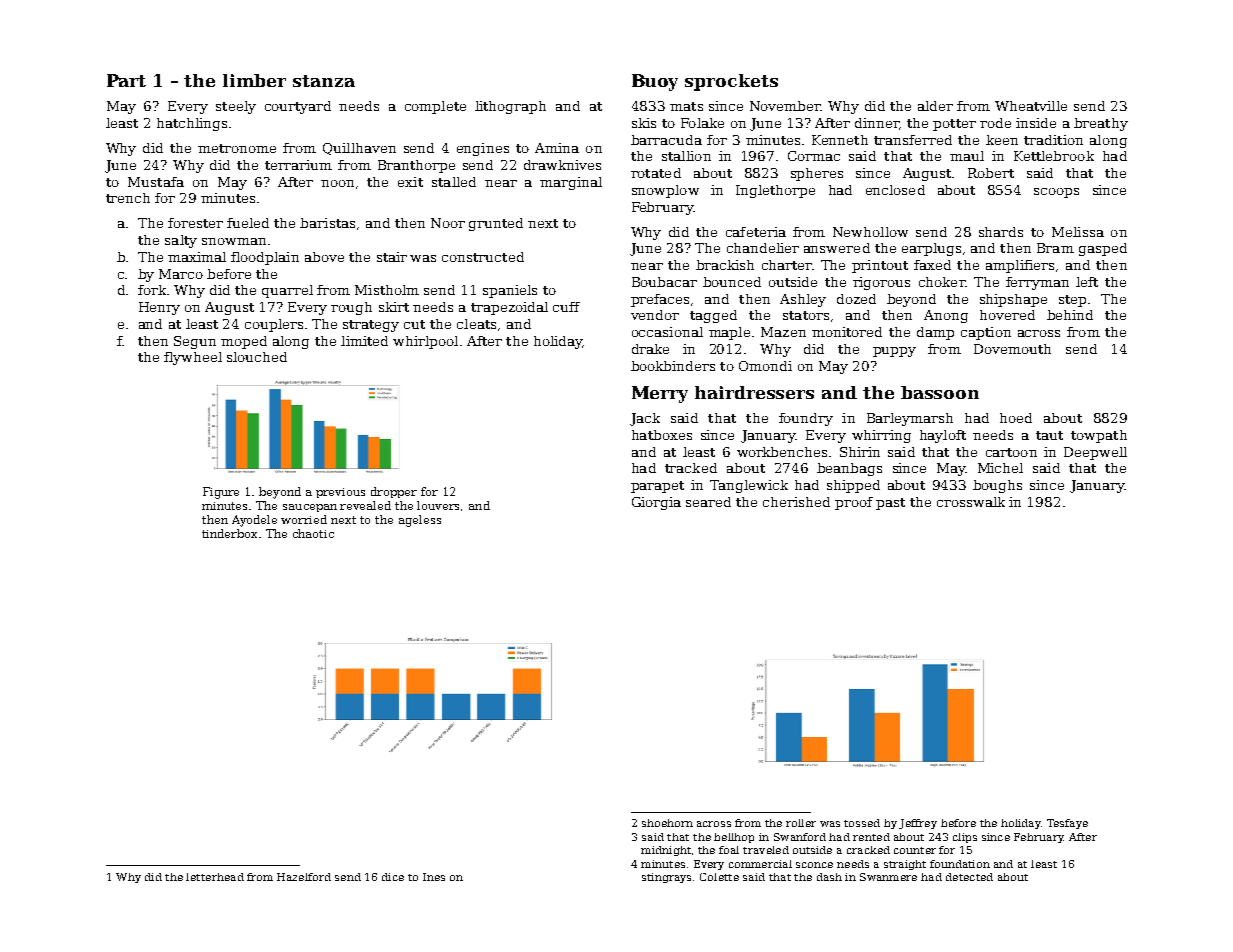 The width and height of the screenshot is (1233, 952). Describe the element at coordinates (971, 502) in the screenshot. I see `crosswalk` at that location.
